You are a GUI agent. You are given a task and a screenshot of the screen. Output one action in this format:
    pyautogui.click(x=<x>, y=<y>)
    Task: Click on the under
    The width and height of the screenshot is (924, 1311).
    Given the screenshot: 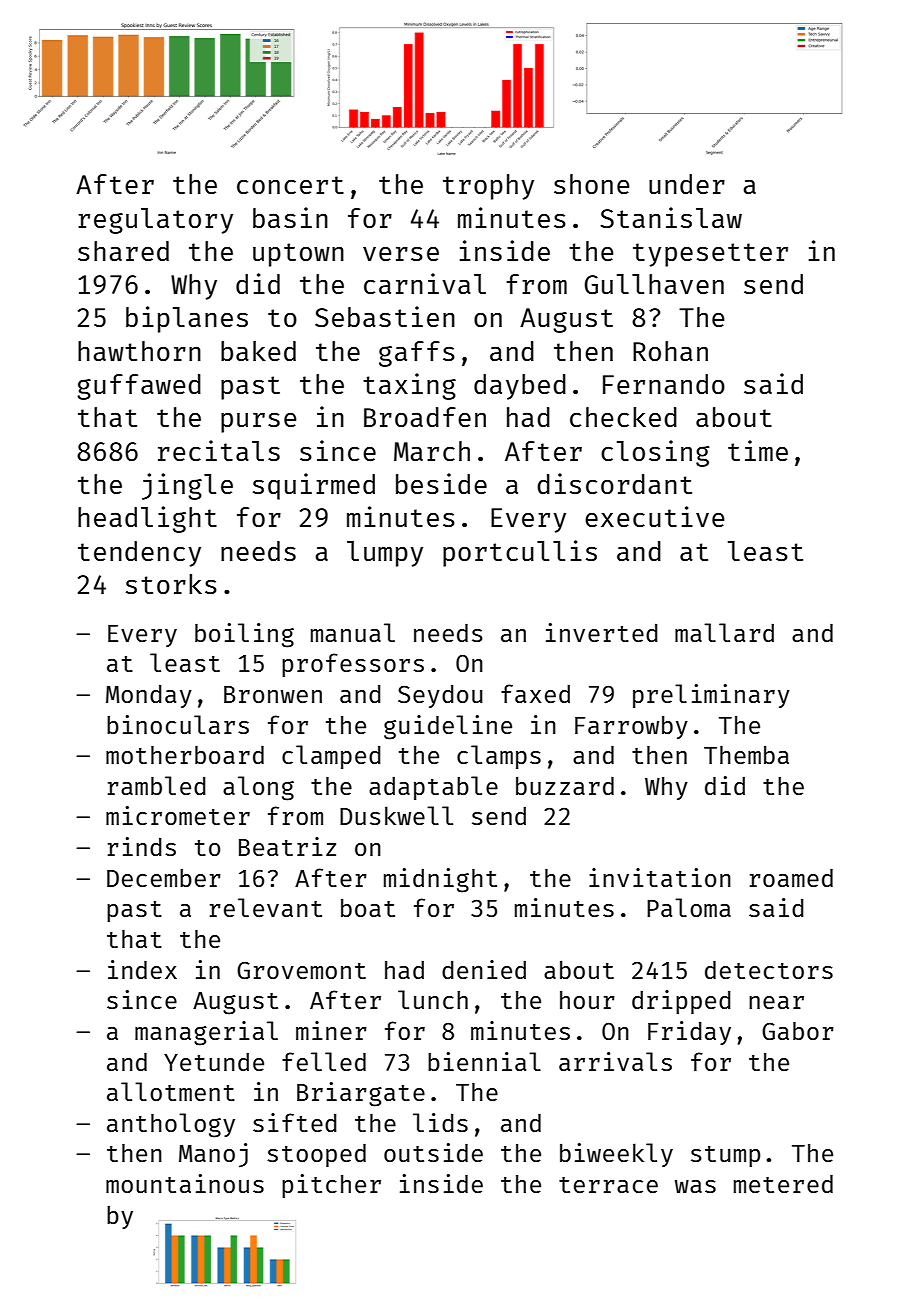 What is the action you would take?
    pyautogui.click(x=687, y=184)
